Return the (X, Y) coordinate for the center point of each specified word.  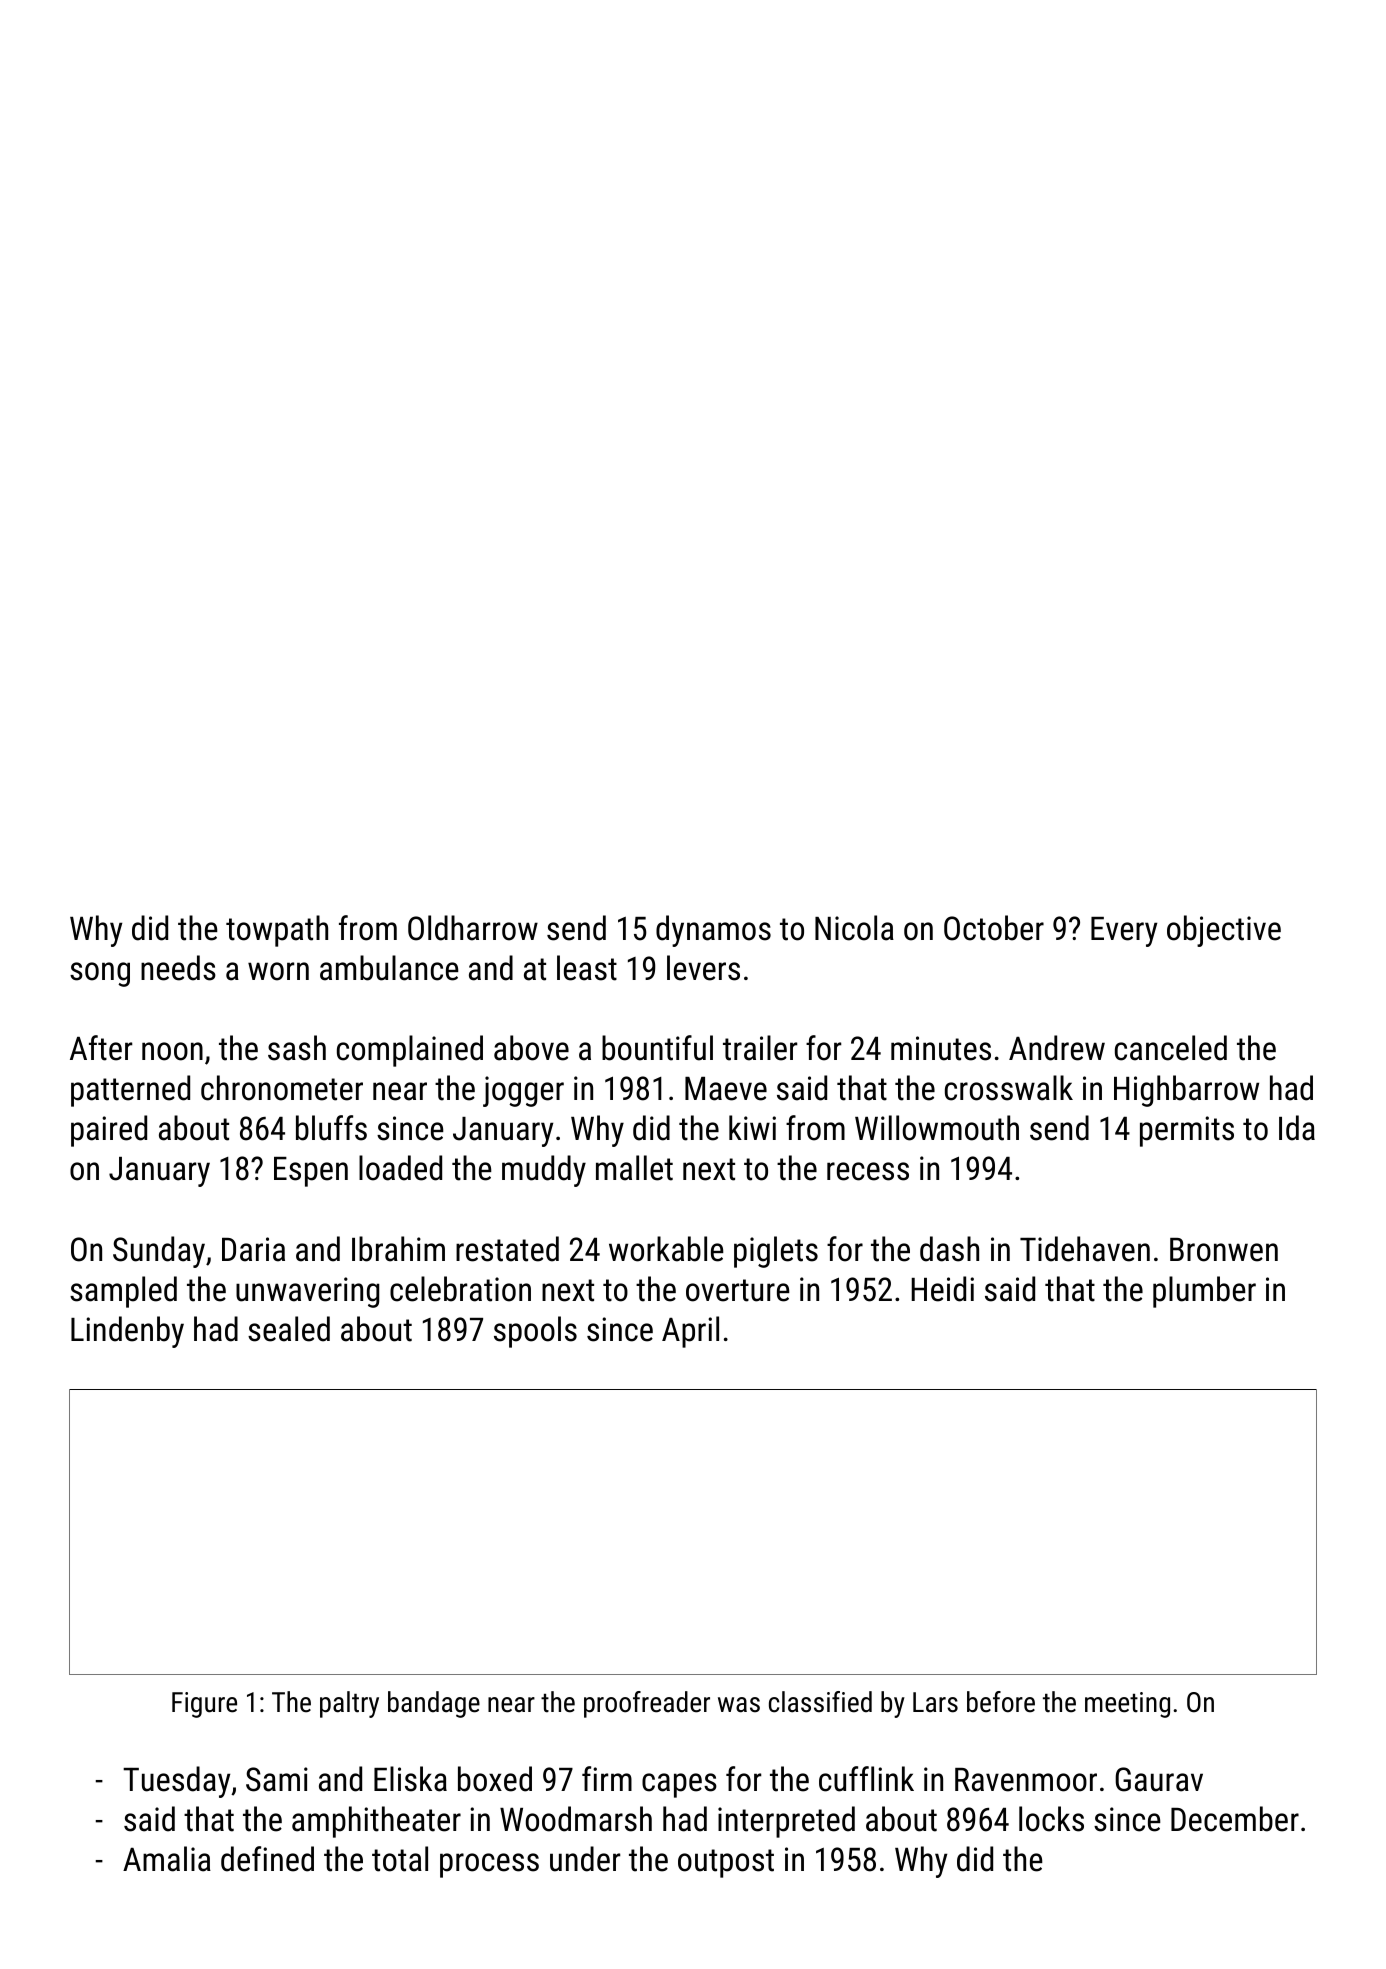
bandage (434, 1704)
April (690, 1332)
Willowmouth (937, 1128)
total (400, 1859)
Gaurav (1159, 1779)
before (1001, 1702)
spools (535, 1332)
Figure (204, 1705)
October (994, 928)
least (587, 968)
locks (1051, 1819)
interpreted (786, 1822)
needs (178, 968)
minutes (941, 1048)
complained (410, 1051)
